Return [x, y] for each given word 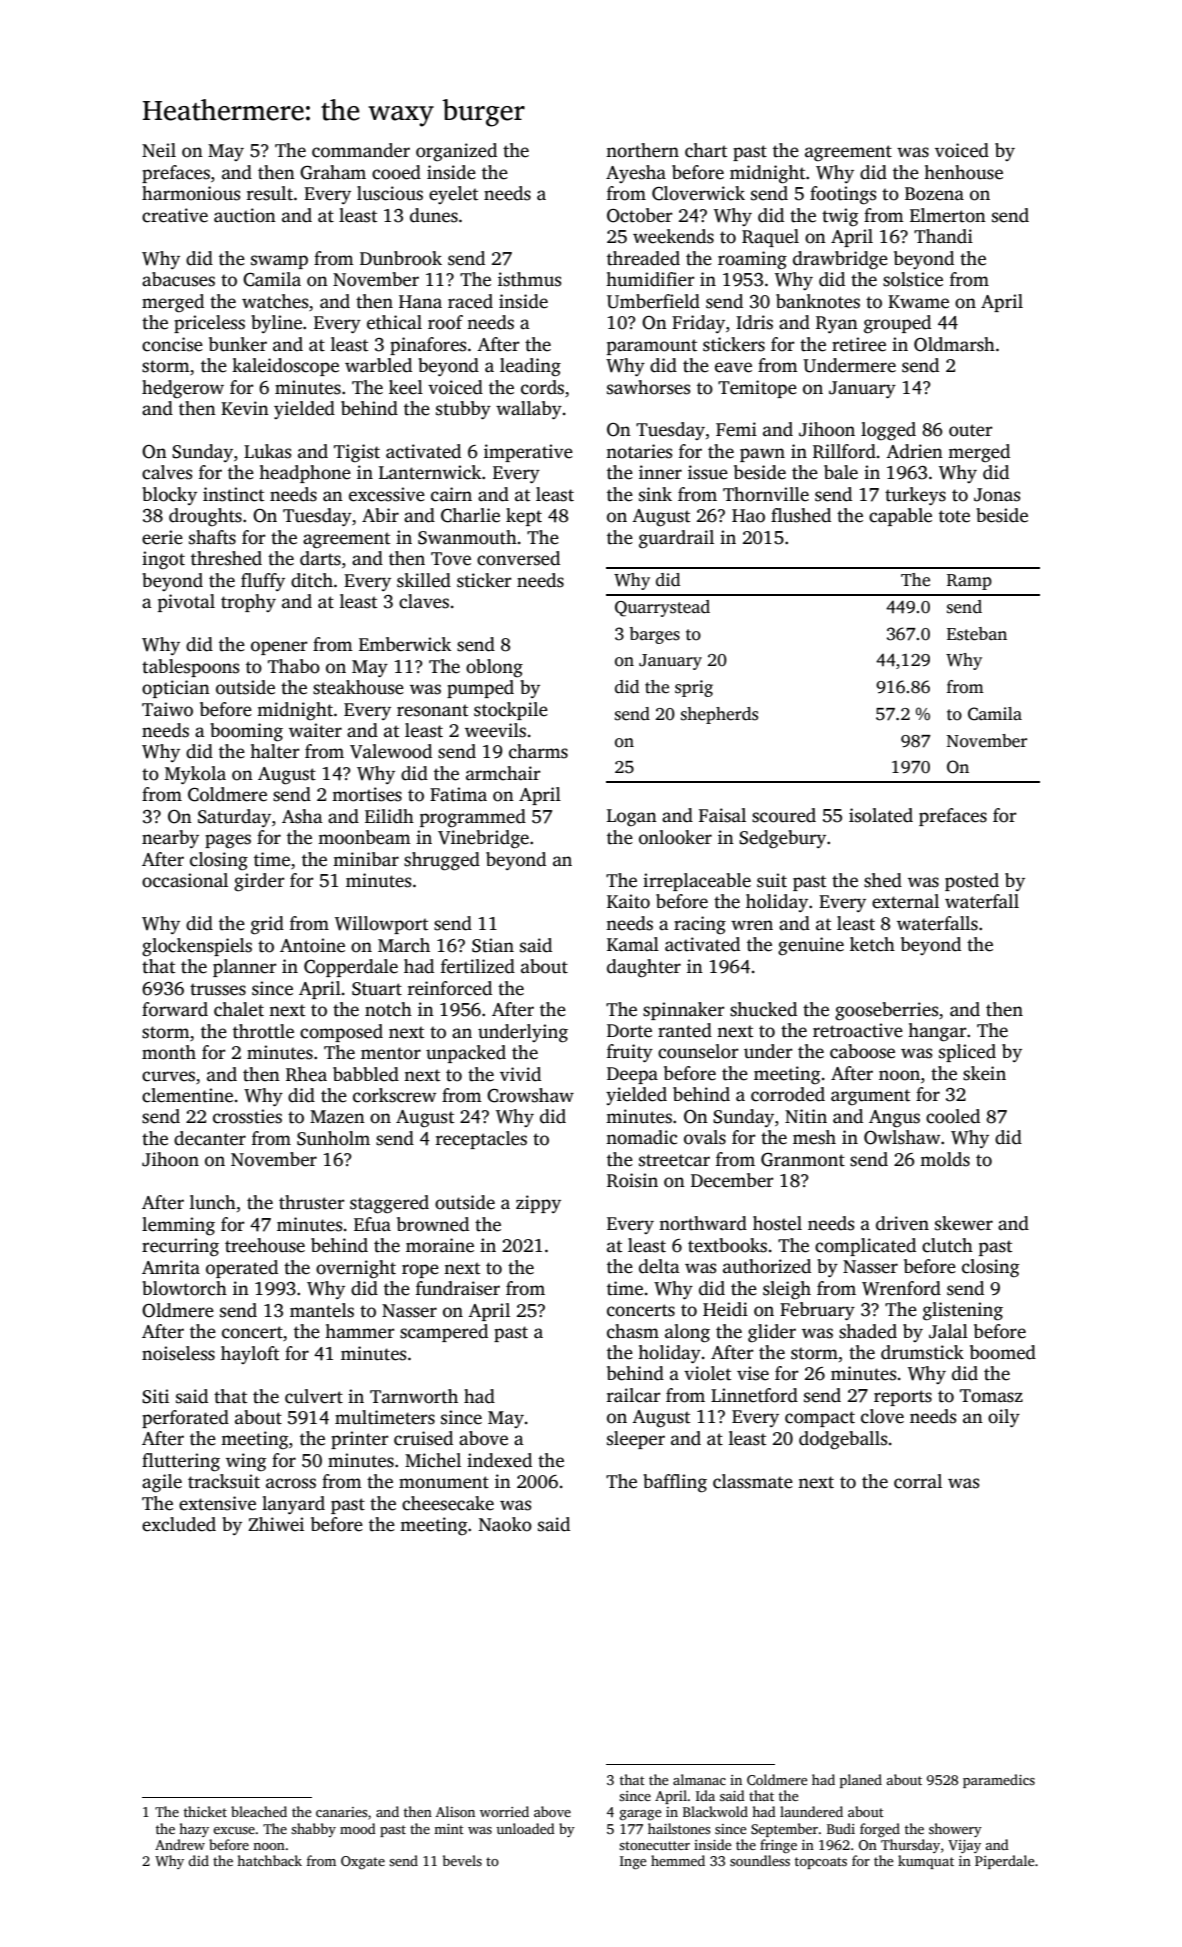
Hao [748, 516]
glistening [963, 1311]
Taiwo [167, 709]
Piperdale [1005, 1862]
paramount [652, 347]
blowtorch [184, 1288]
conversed [518, 558]
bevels [462, 1860]
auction [245, 215]
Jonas [997, 495]
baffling [675, 1483]
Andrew [180, 1844]
